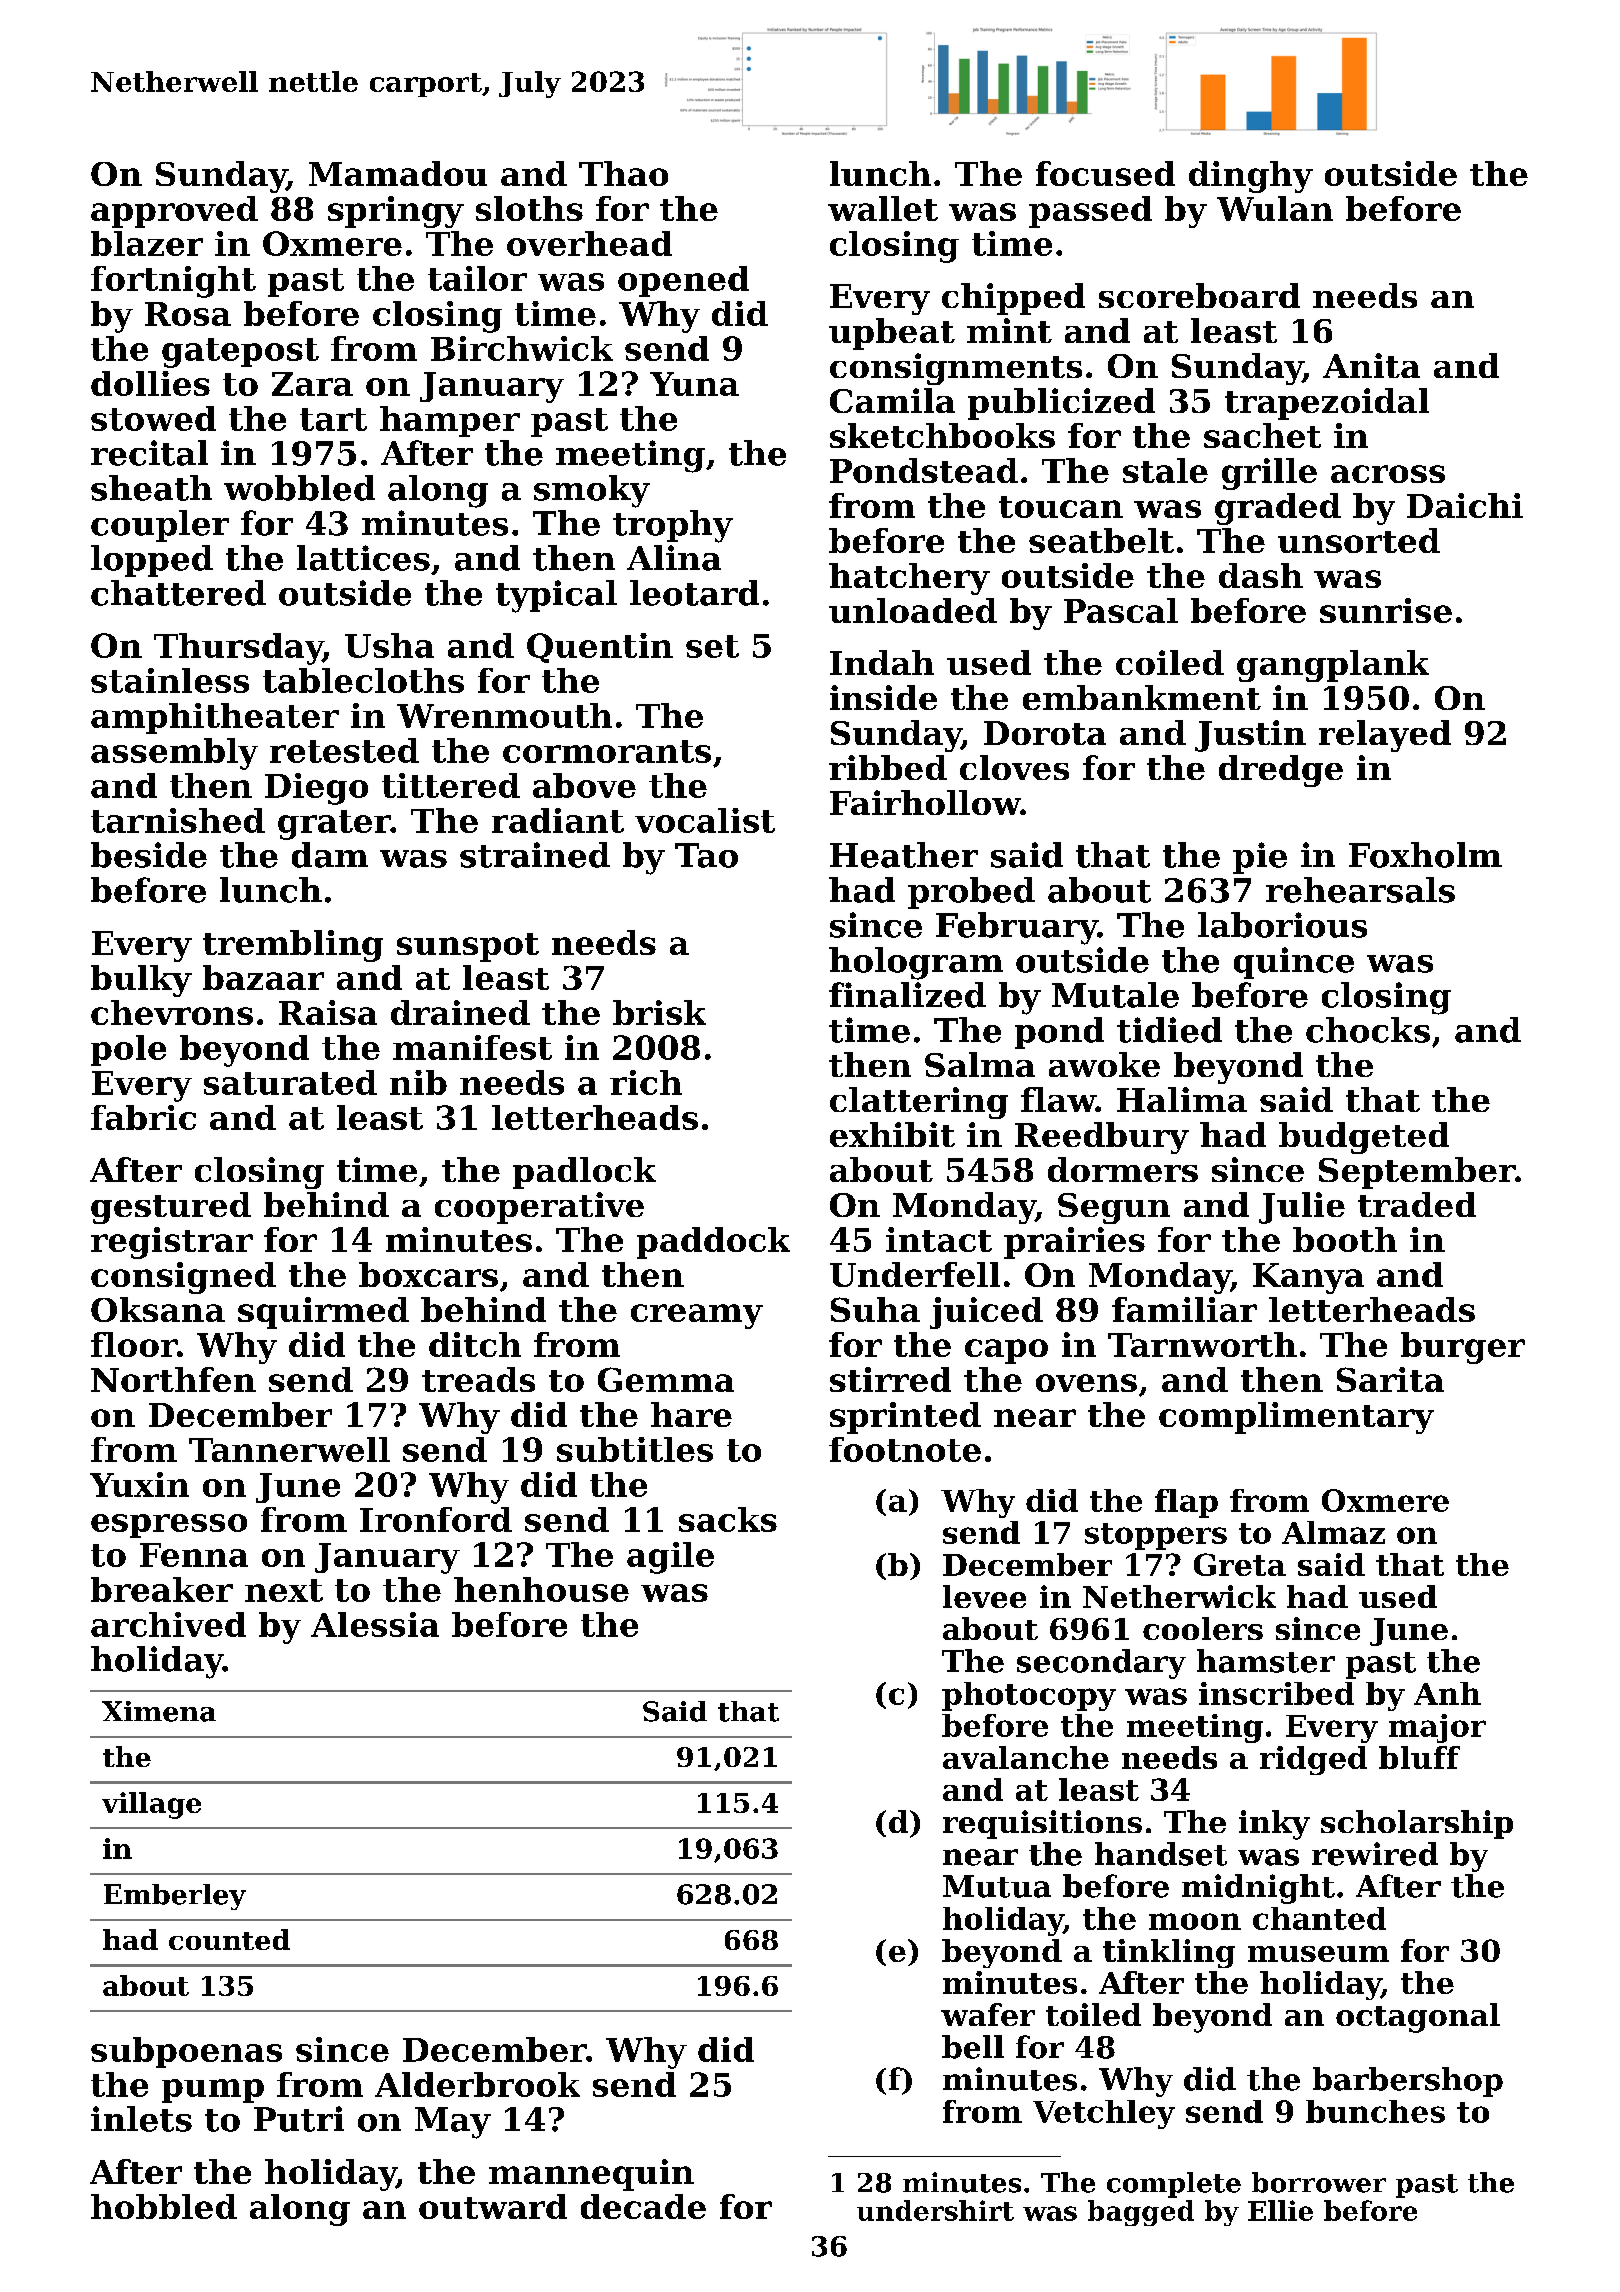  What do you see at coordinates (973, 2047) in the screenshot?
I see `bell` at bounding box center [973, 2047].
